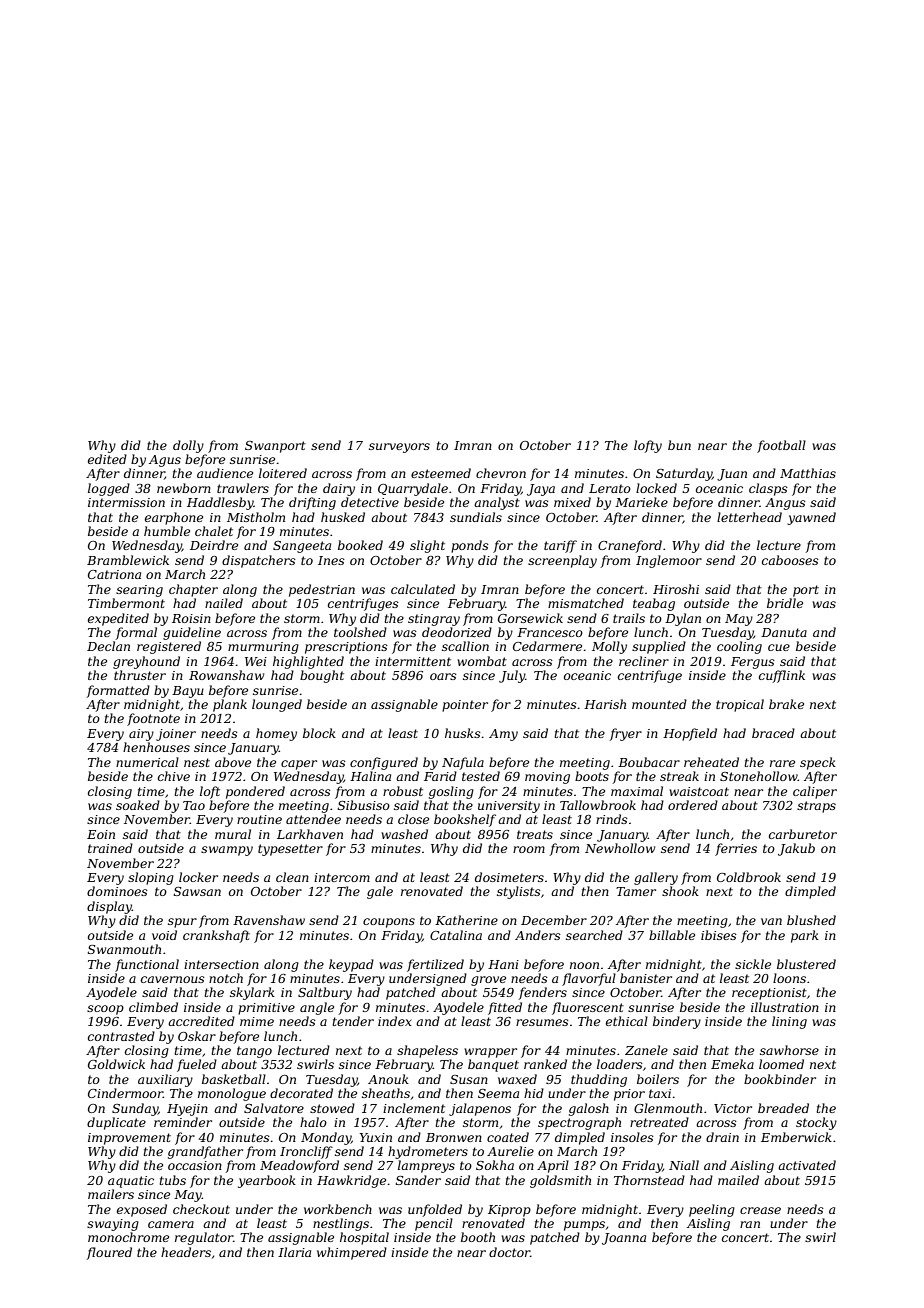  What do you see at coordinates (109, 1253) in the screenshot?
I see `floured` at bounding box center [109, 1253].
